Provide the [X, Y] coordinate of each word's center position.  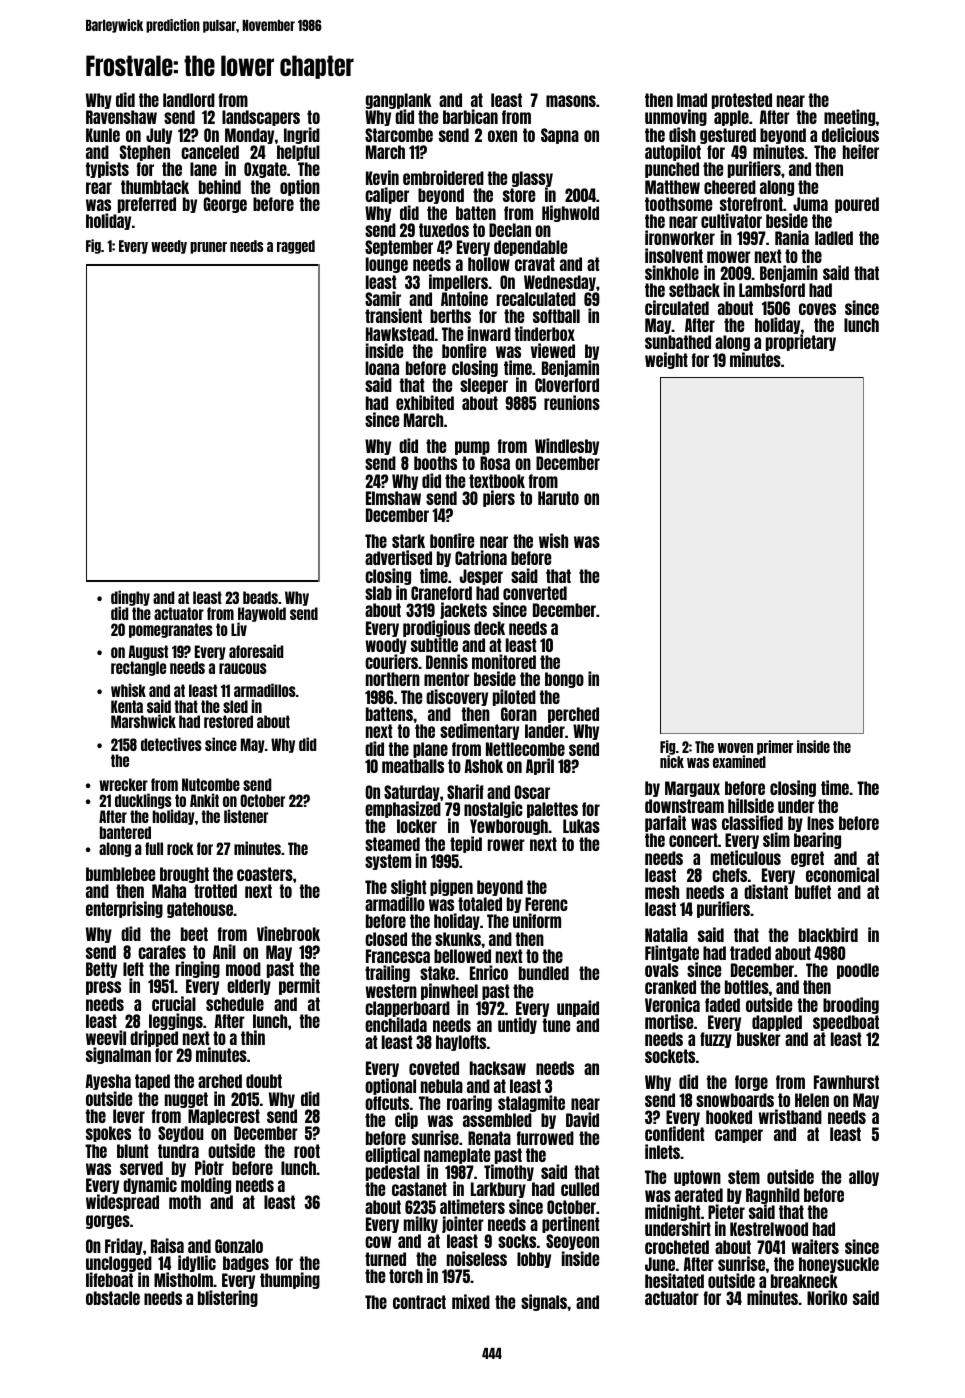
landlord [189, 100]
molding [207, 1187]
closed [386, 939]
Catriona [481, 557]
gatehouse [200, 910]
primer [775, 747]
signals [544, 1302]
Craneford [441, 593]
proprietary [801, 343]
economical [842, 874]
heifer [861, 151]
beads [260, 597]
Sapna [560, 136]
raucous [243, 668]
